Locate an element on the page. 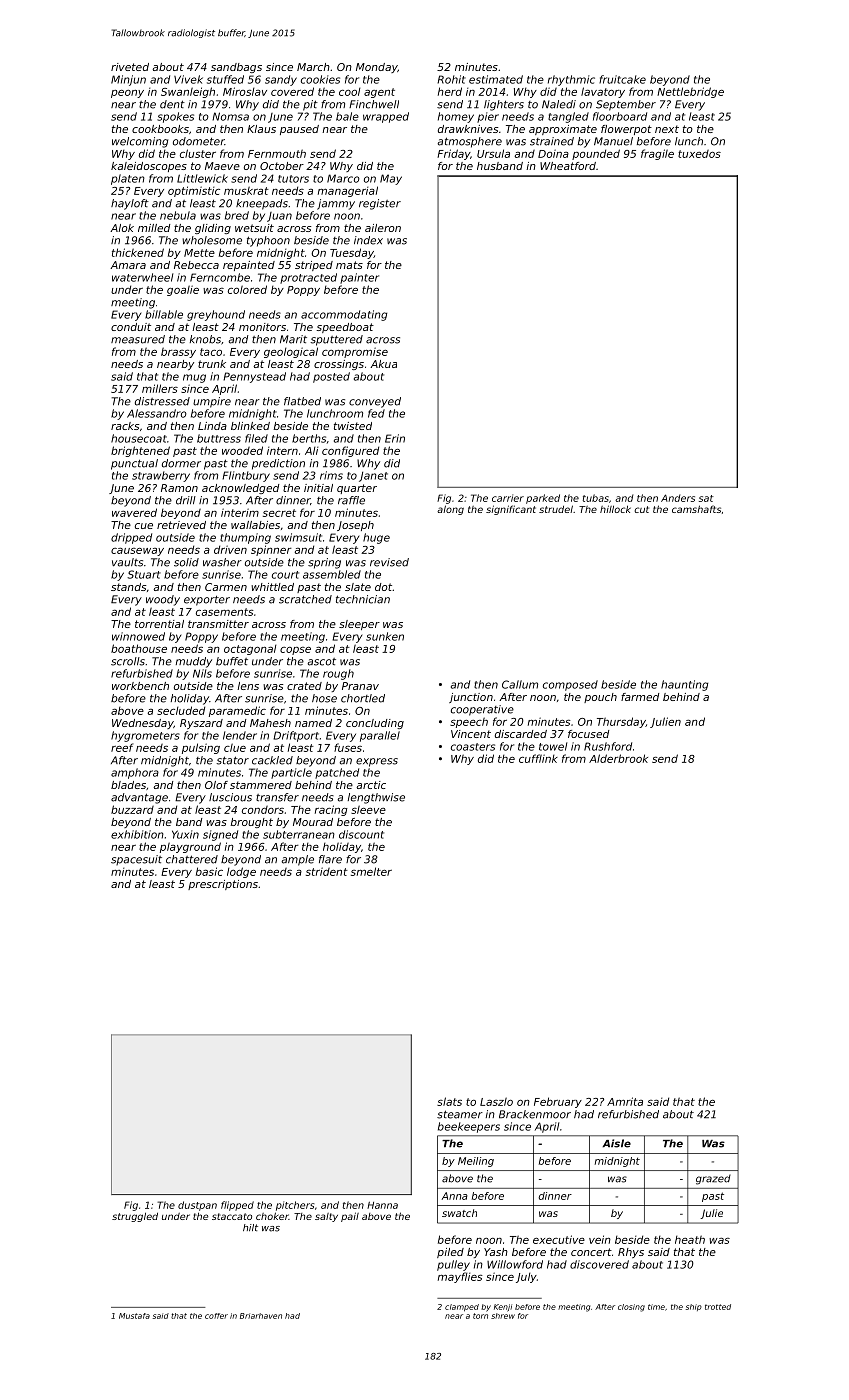 The image size is (849, 1400). Monday is located at coordinates (377, 68).
